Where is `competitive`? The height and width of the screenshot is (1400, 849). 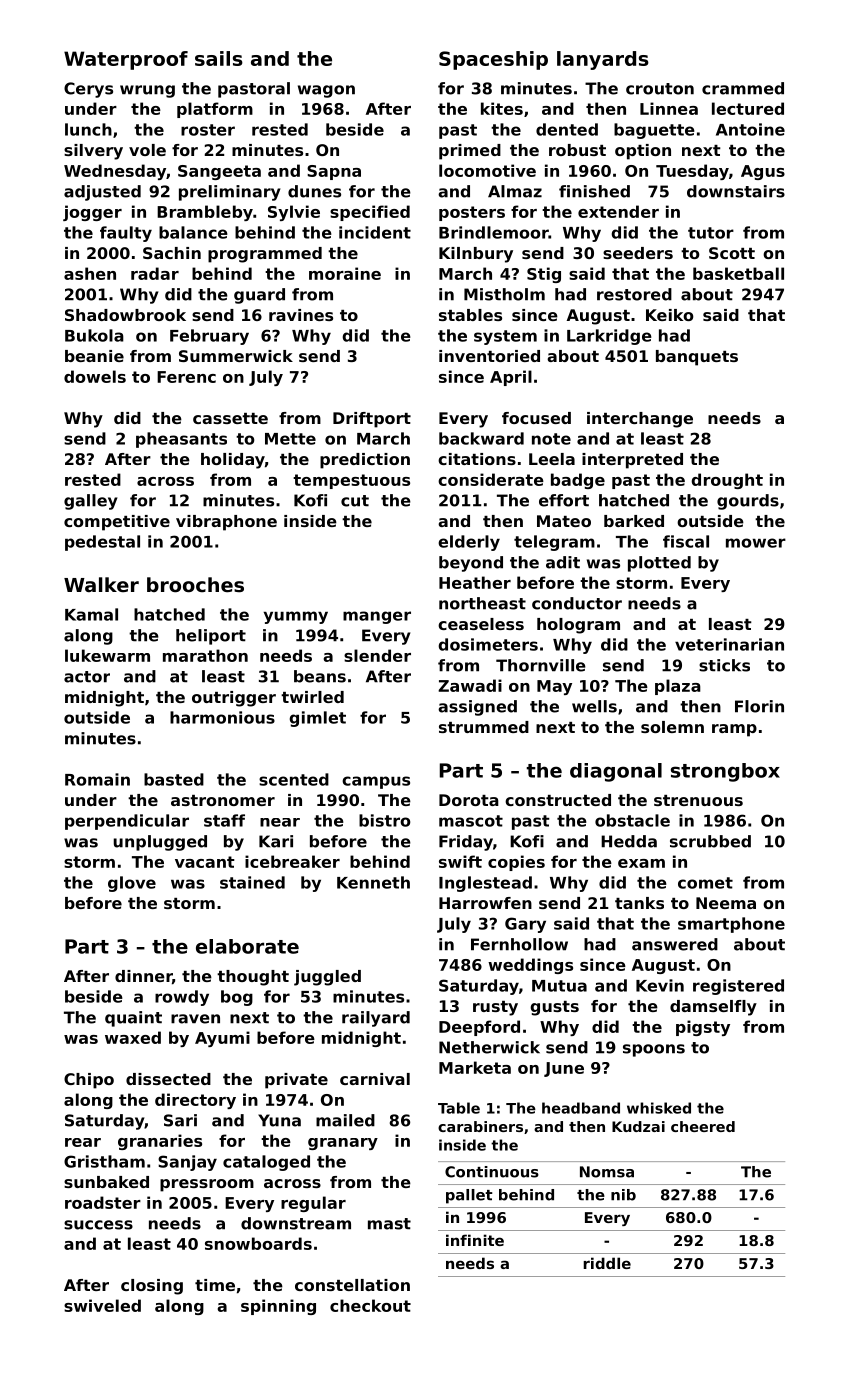
competitive is located at coordinates (117, 523).
